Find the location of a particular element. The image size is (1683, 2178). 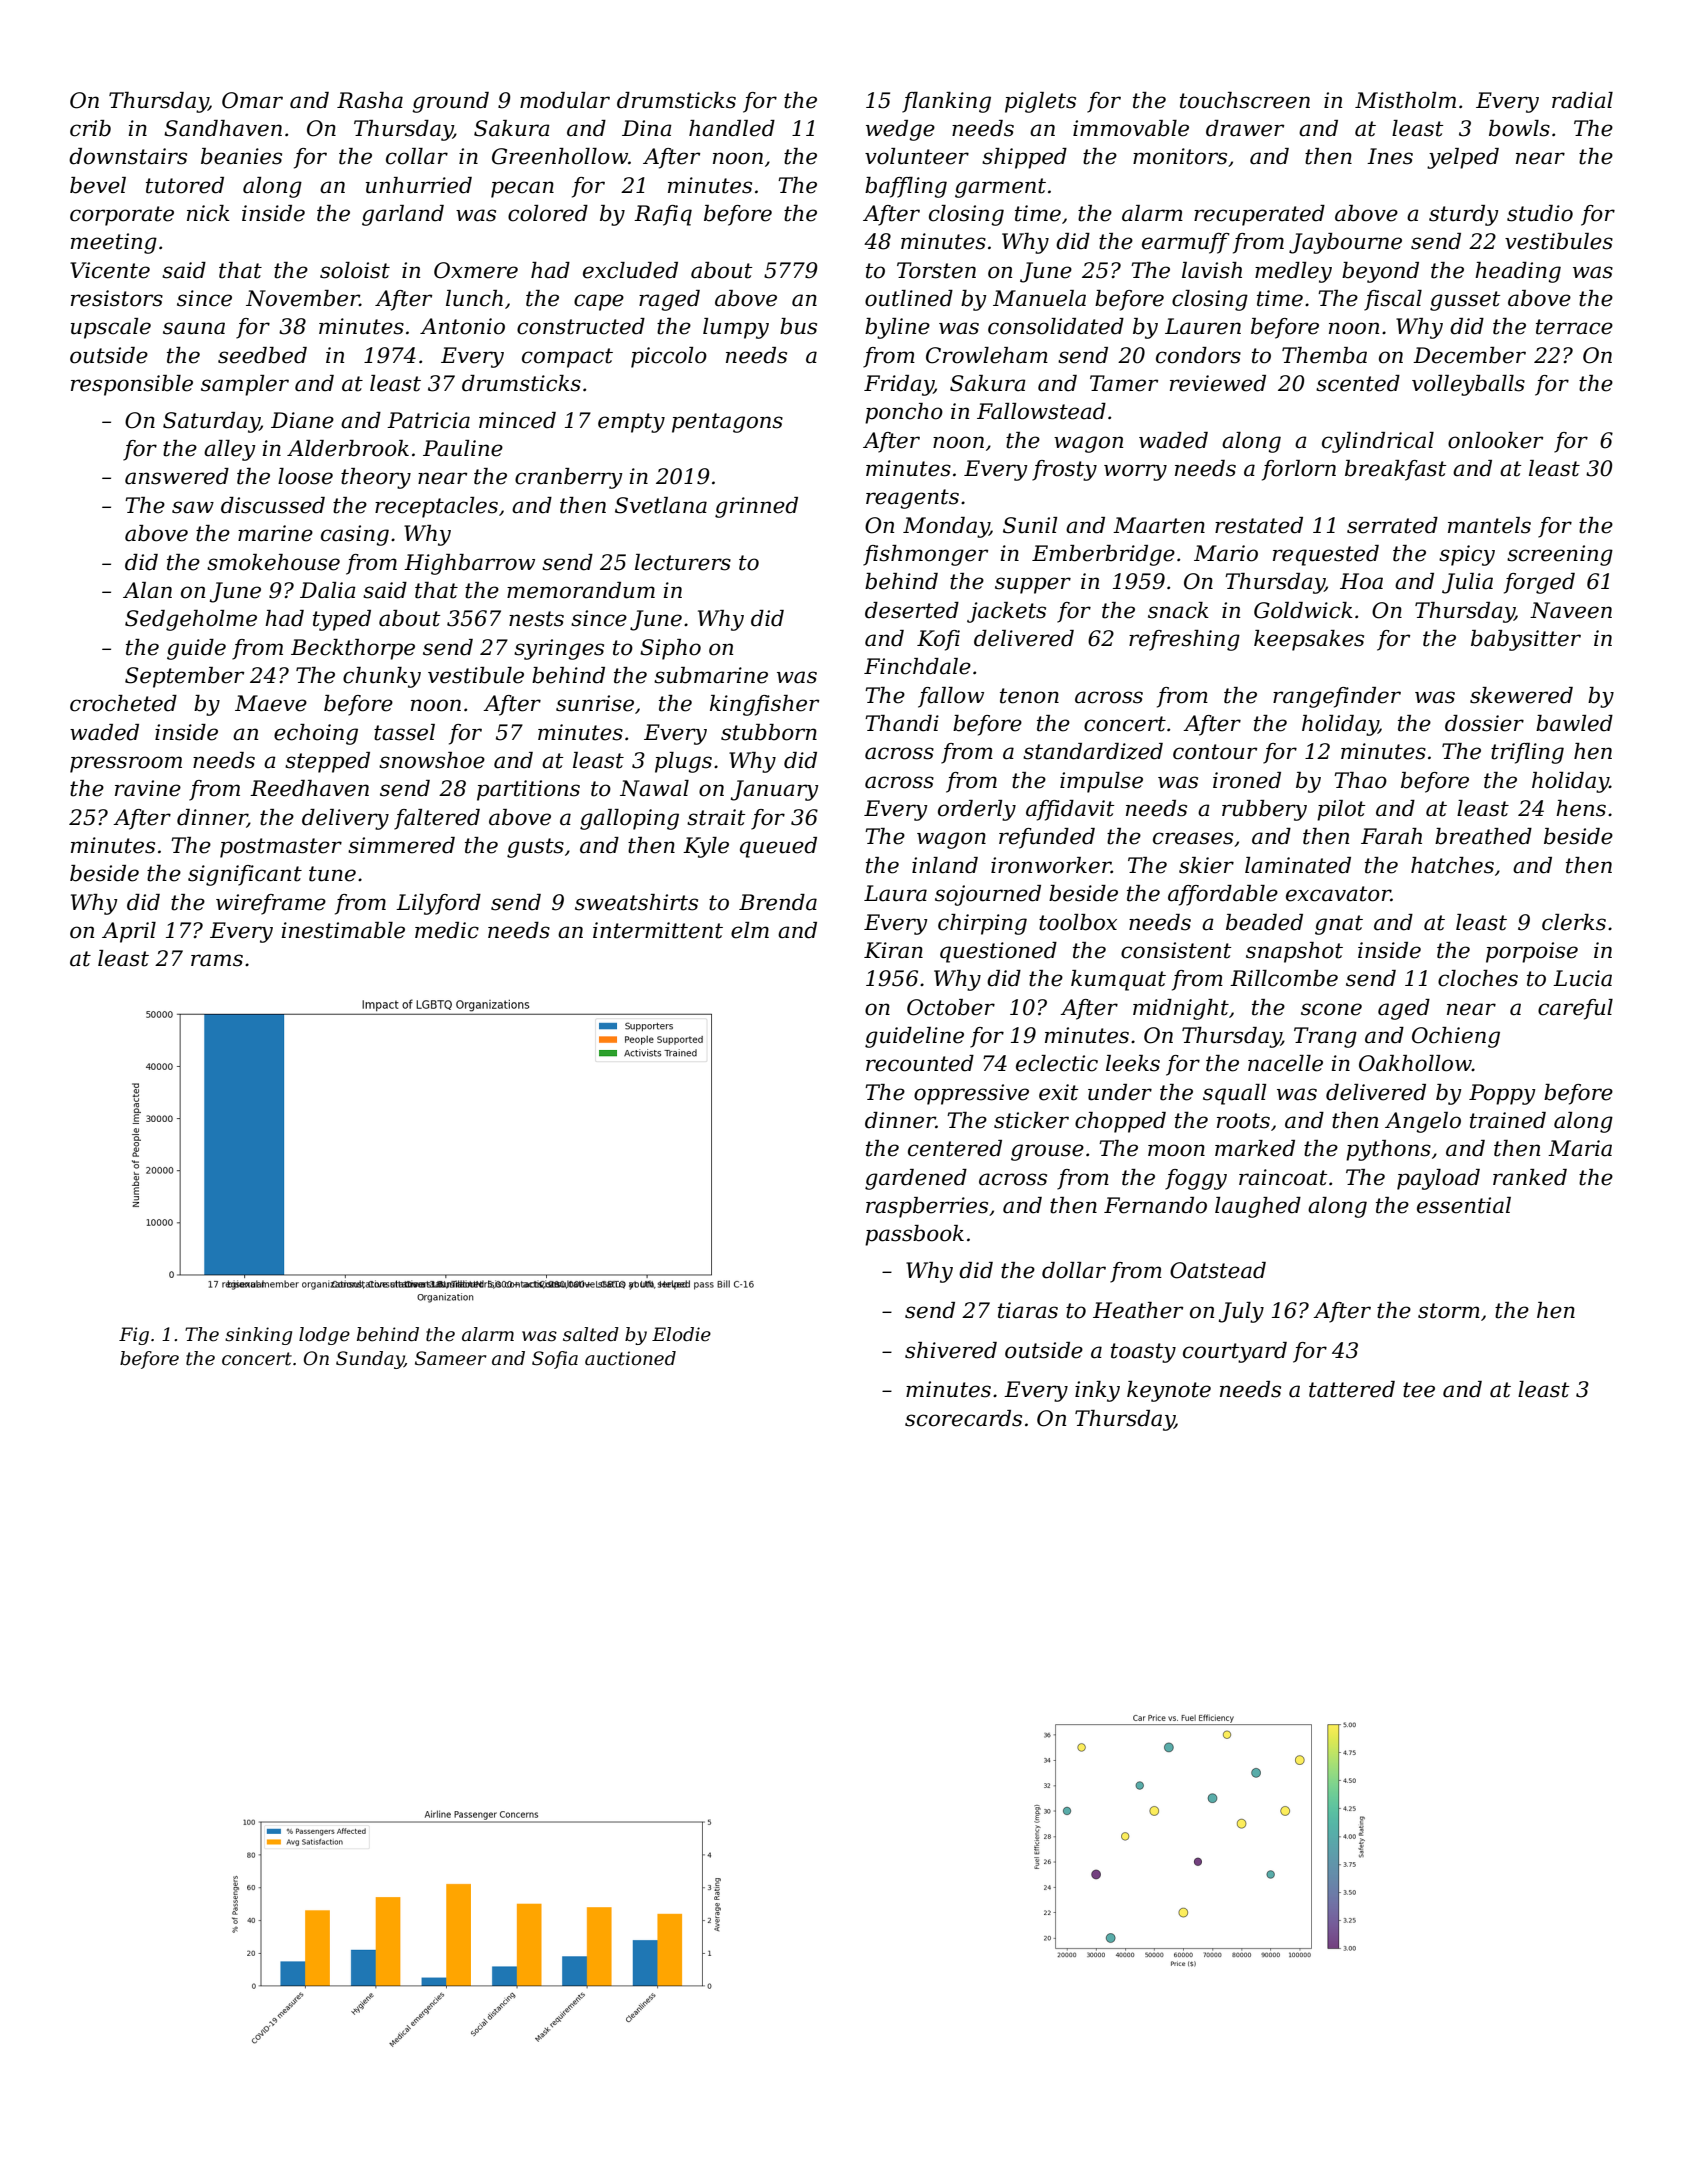

ironed is located at coordinates (1247, 780).
